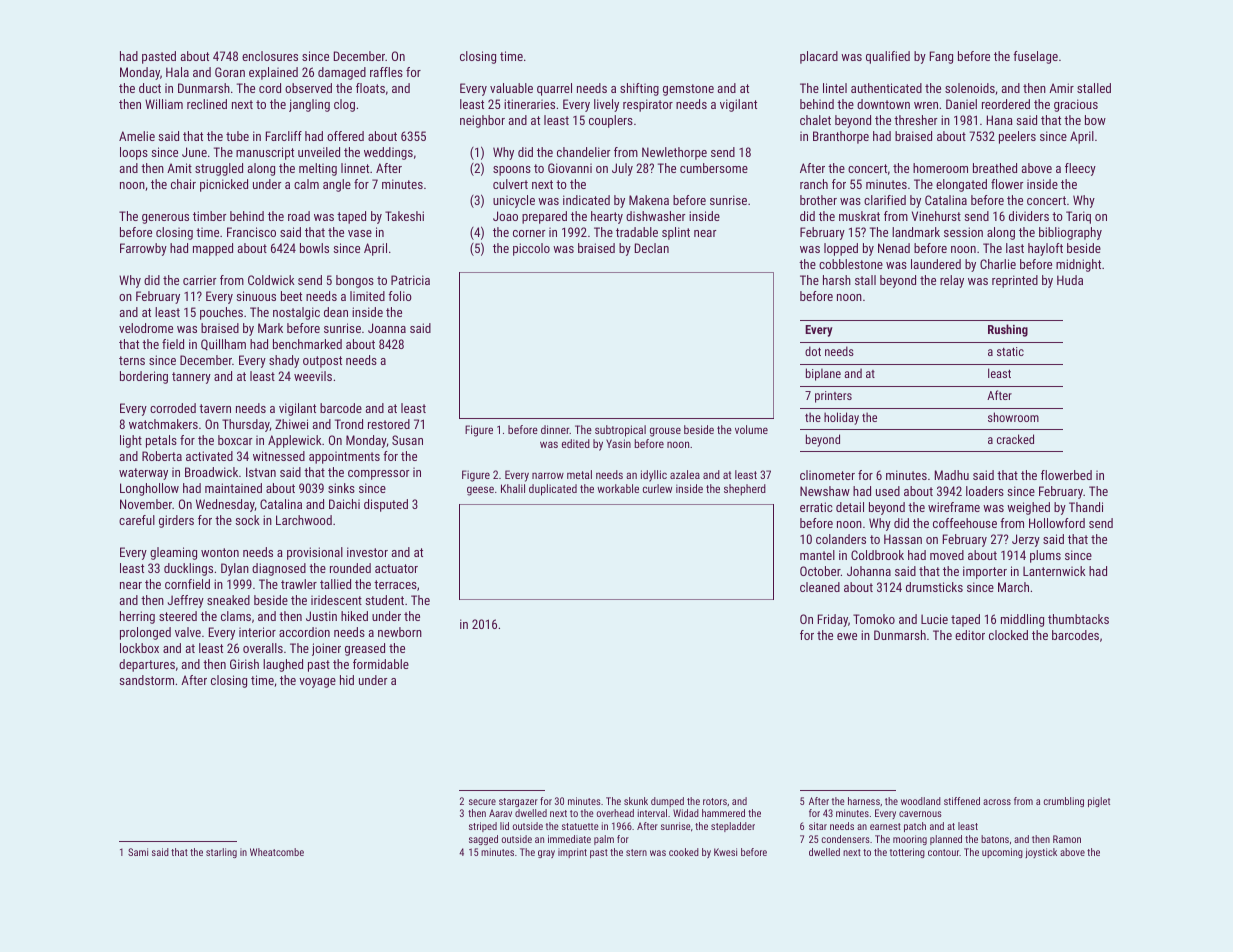 This page has width=1233, height=952. Describe the element at coordinates (483, 840) in the page. I see `sagged` at that location.
